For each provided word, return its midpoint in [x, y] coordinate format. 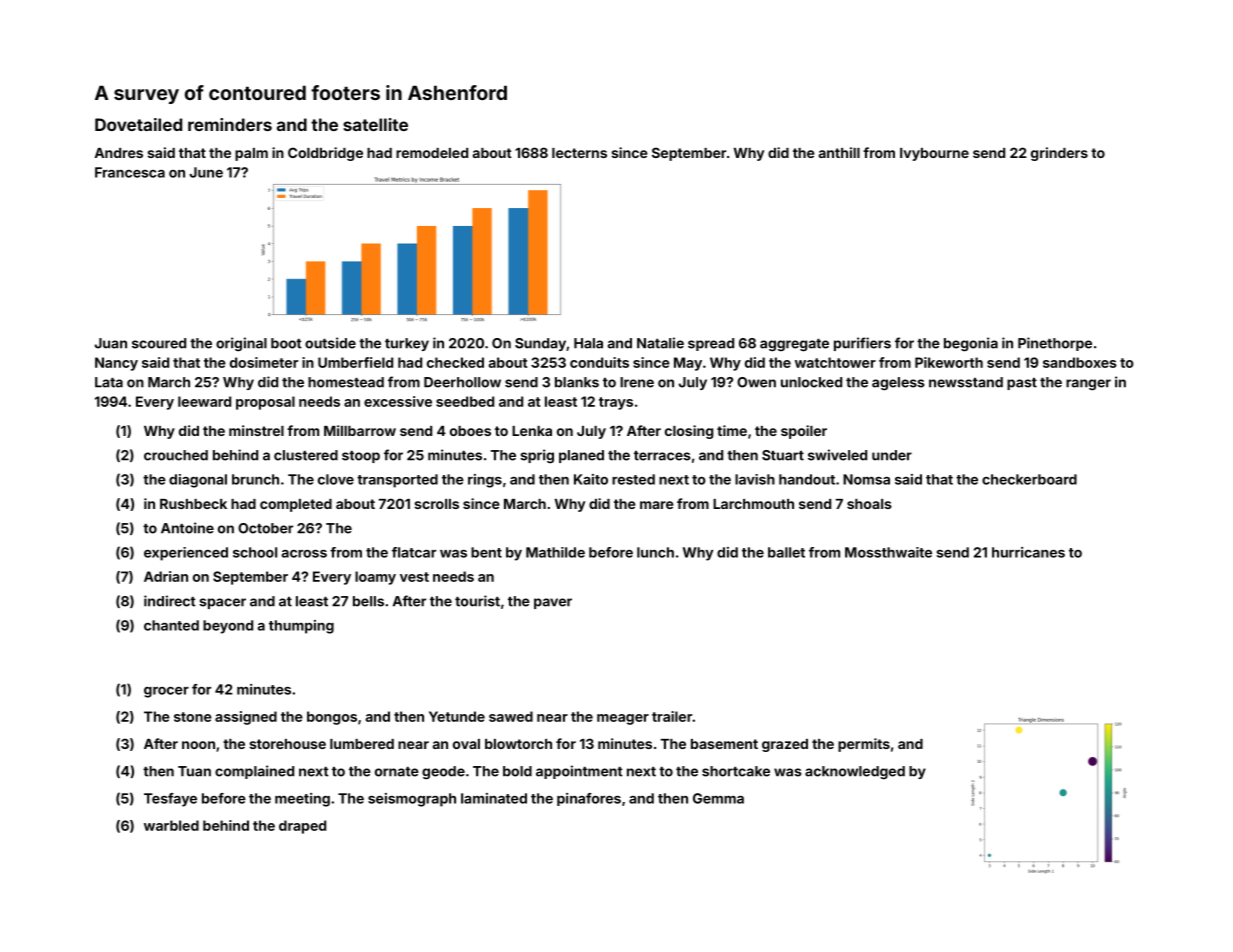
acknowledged [855, 772]
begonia [971, 344]
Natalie [660, 343]
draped [302, 827]
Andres [118, 153]
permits [864, 745]
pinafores [589, 799]
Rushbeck [193, 504]
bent [486, 552]
